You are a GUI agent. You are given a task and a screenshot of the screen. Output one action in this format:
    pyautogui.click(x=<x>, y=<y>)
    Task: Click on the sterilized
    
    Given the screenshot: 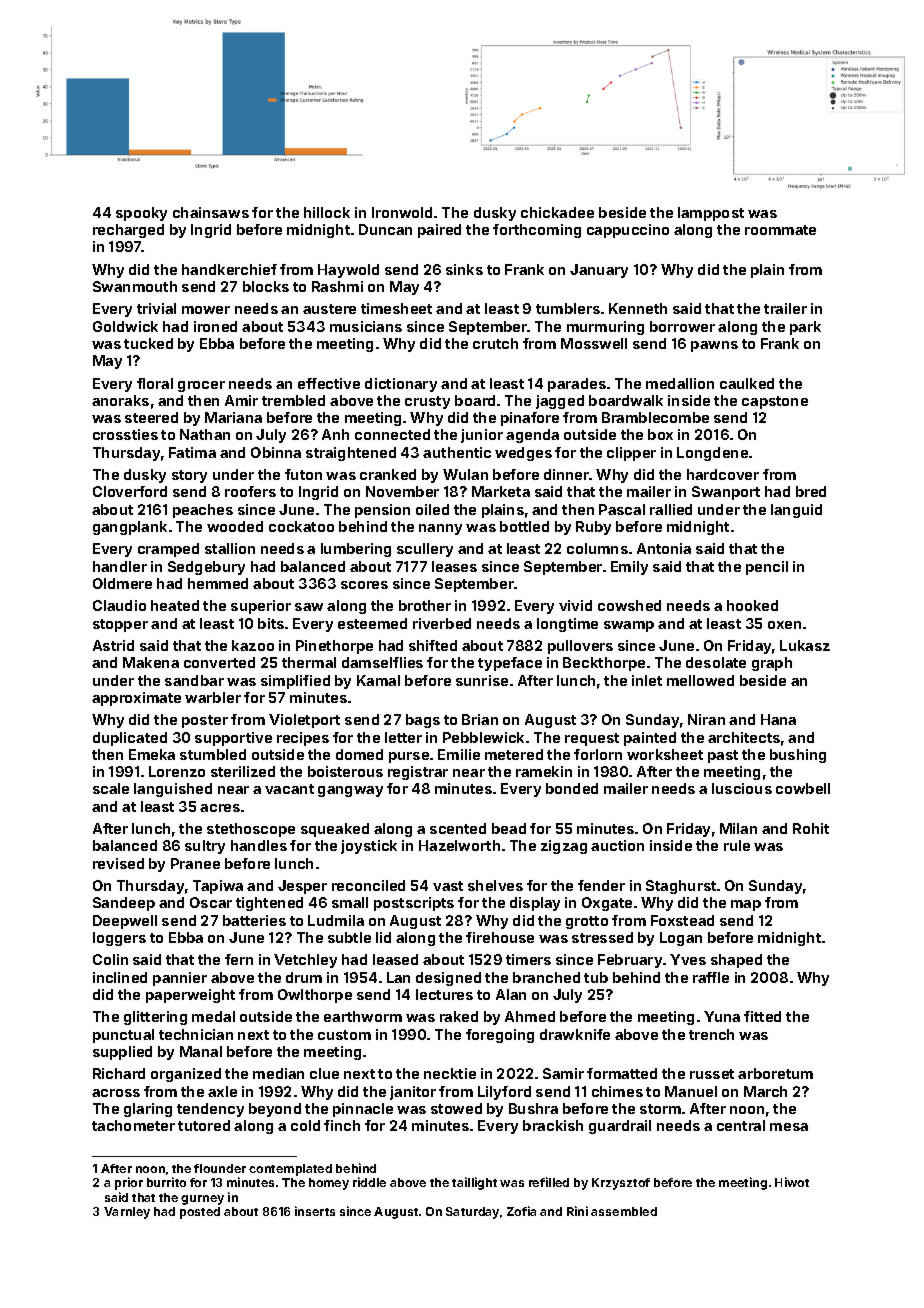 What is the action you would take?
    pyautogui.click(x=243, y=771)
